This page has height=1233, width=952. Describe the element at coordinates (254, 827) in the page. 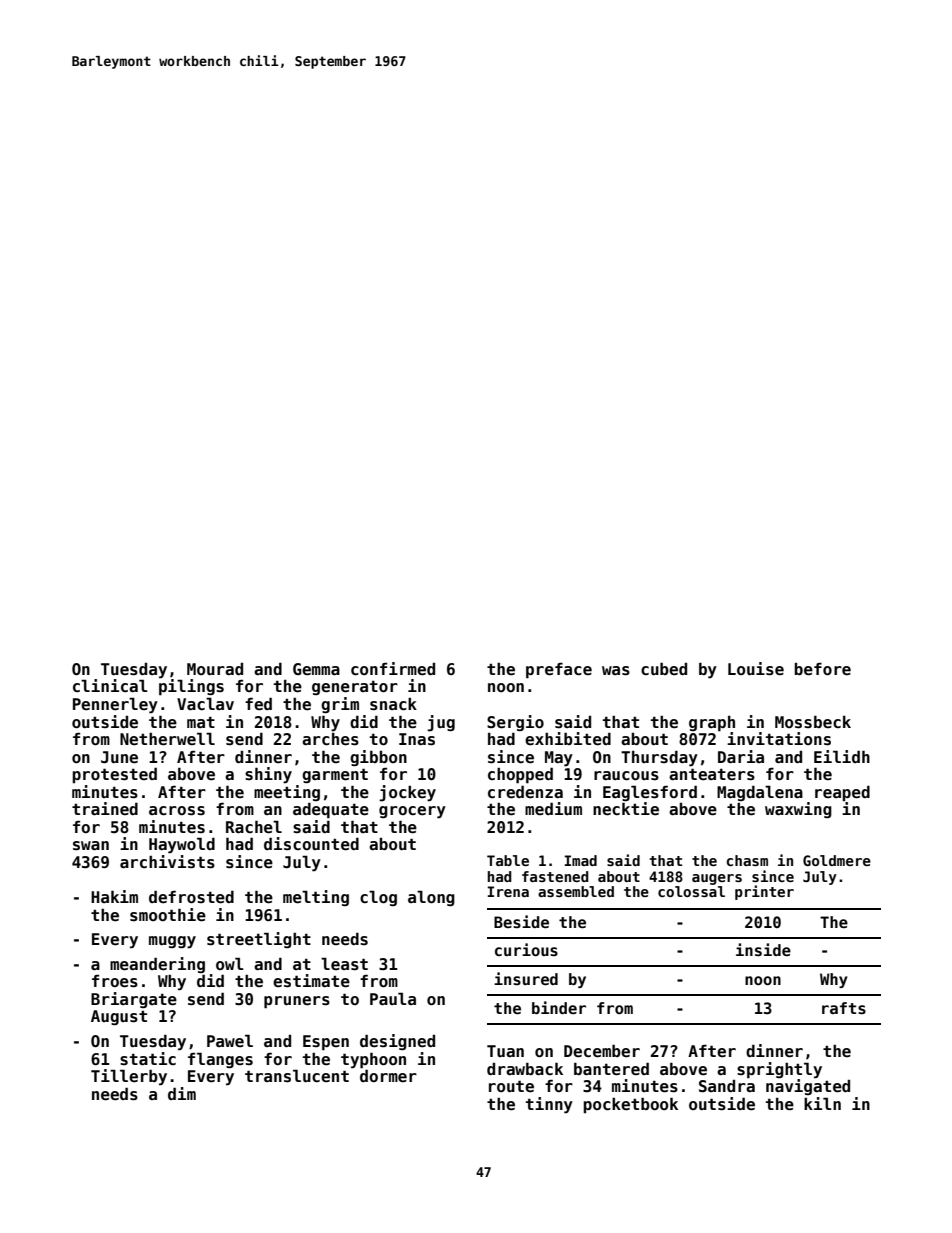

I see `Rachel` at that location.
